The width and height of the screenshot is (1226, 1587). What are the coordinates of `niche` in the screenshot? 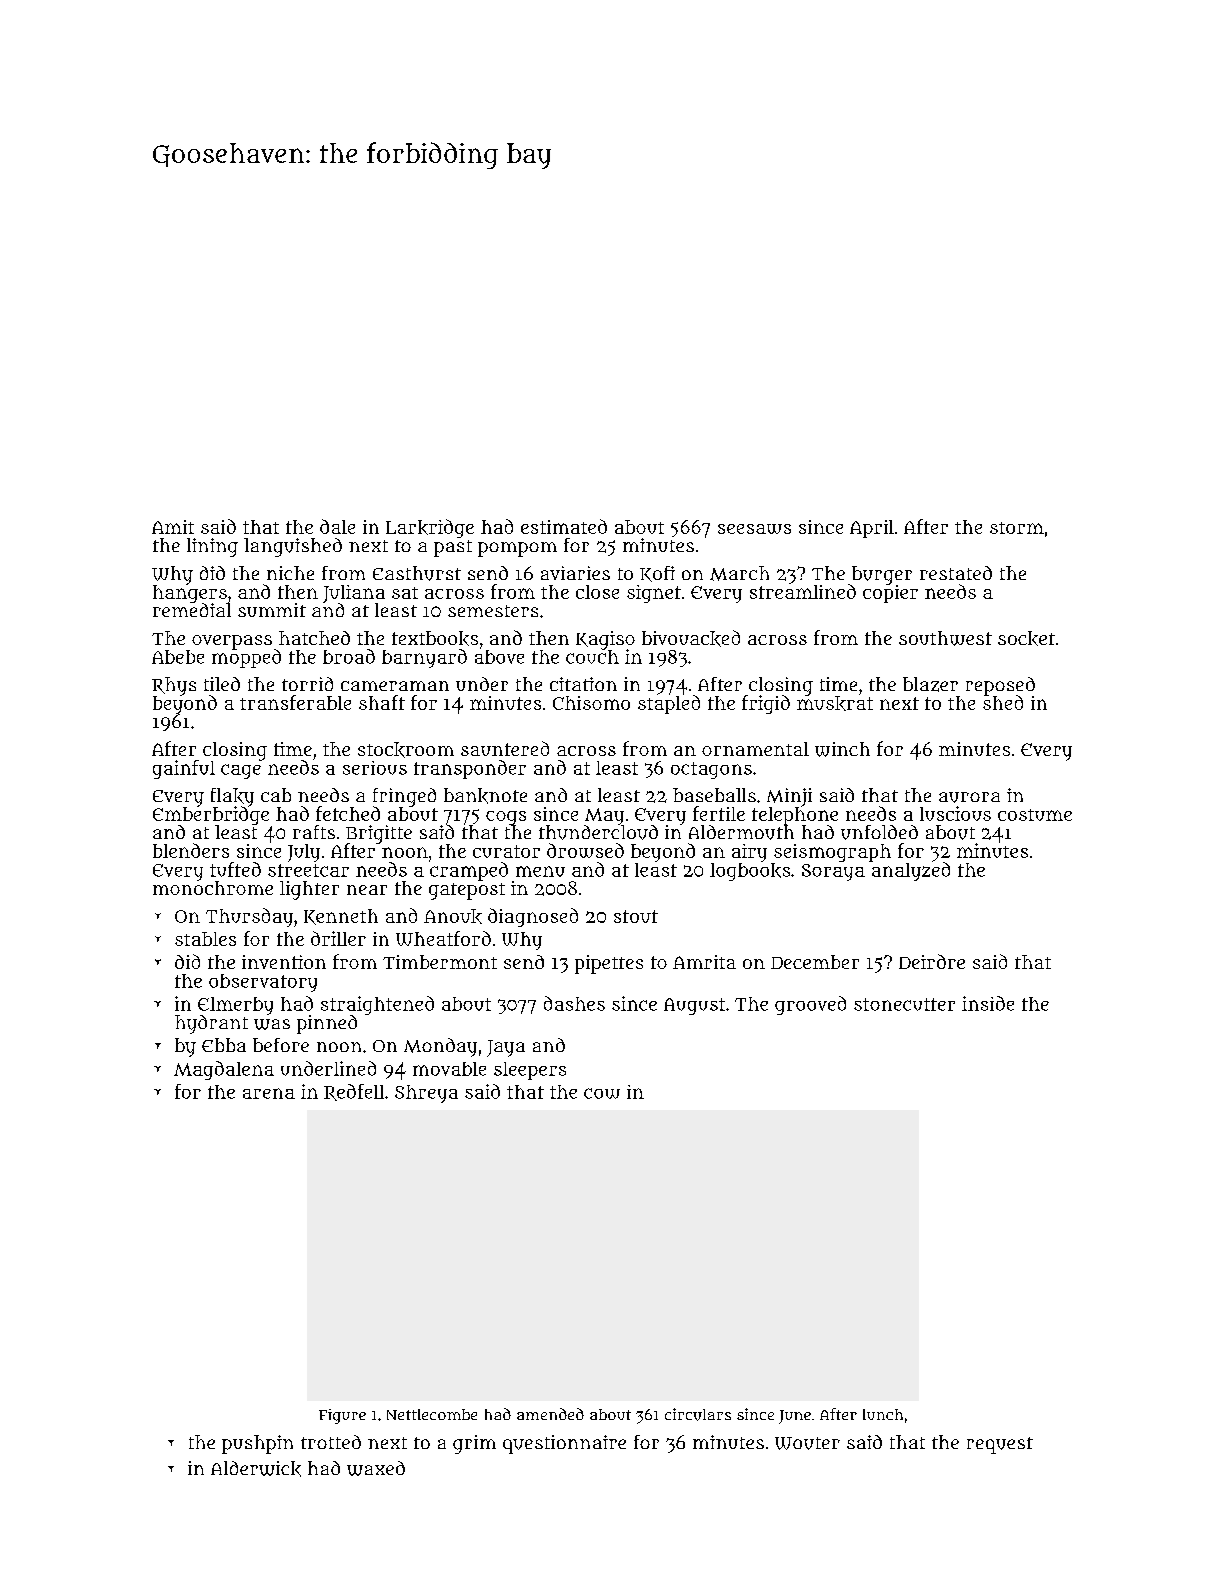 It's located at (290, 573).
